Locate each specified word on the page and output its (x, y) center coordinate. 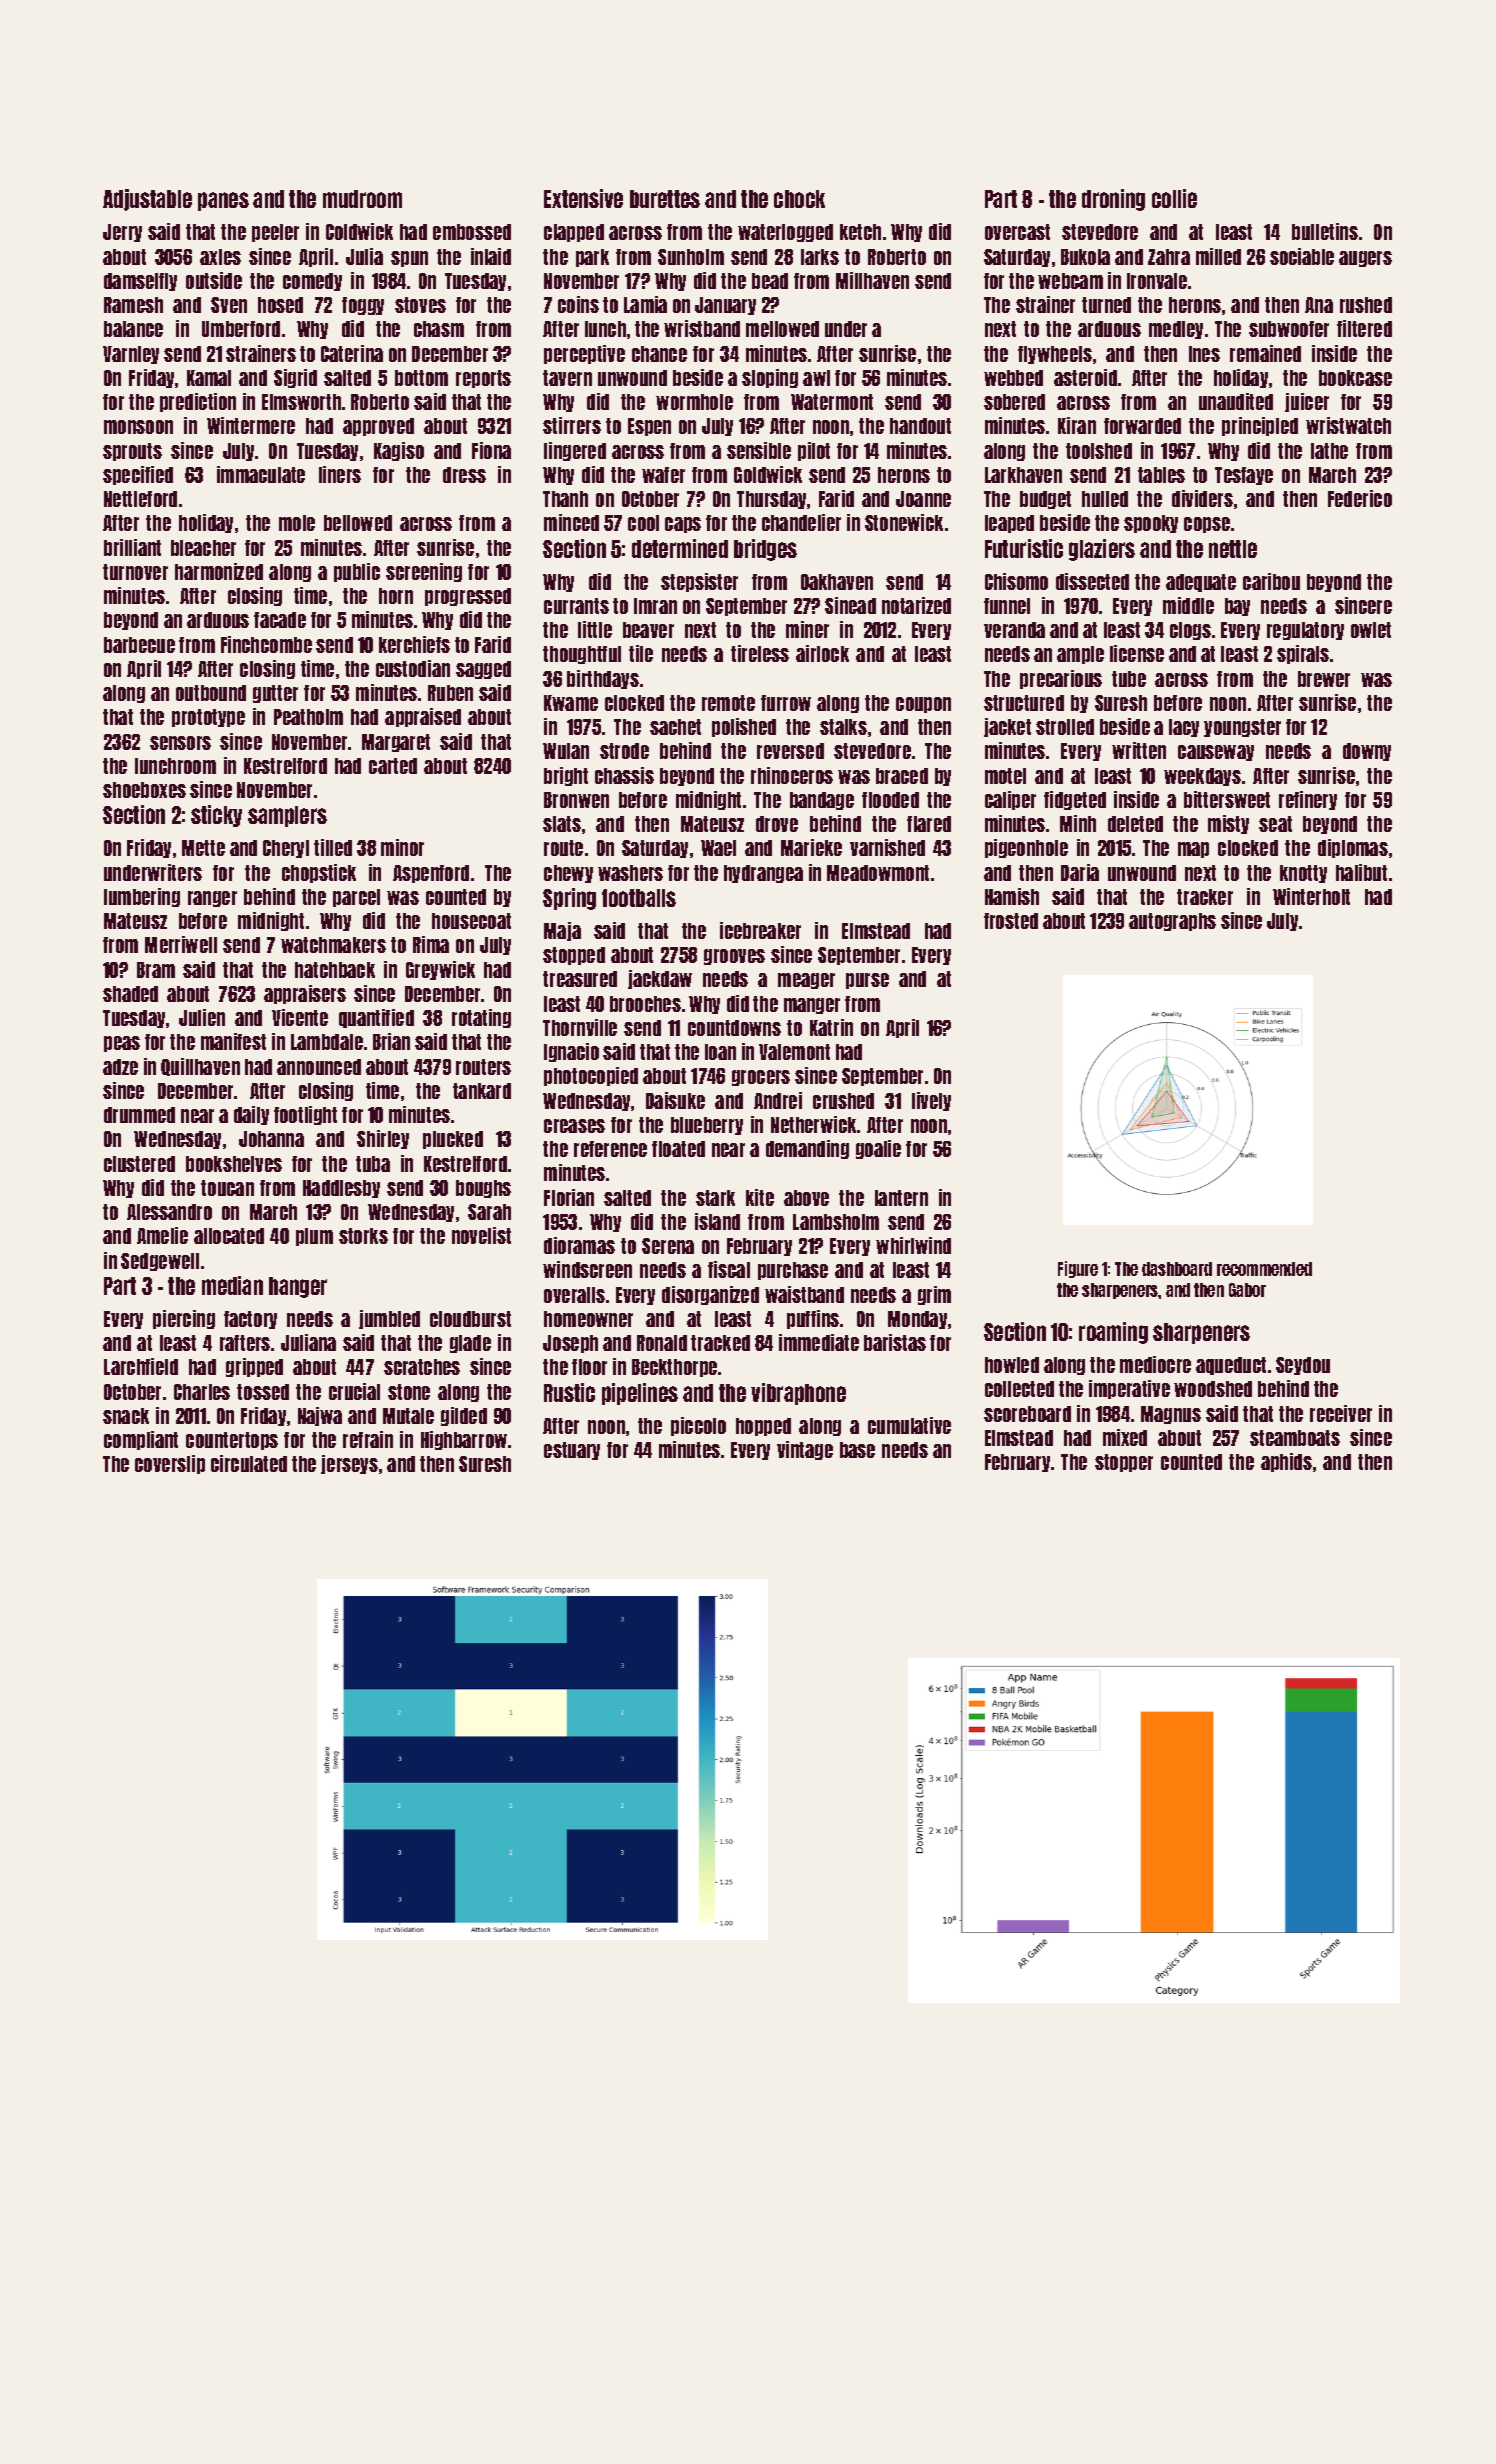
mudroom (362, 199)
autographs (1172, 922)
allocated (229, 1236)
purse (867, 981)
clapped (574, 233)
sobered (1014, 402)
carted (393, 766)
